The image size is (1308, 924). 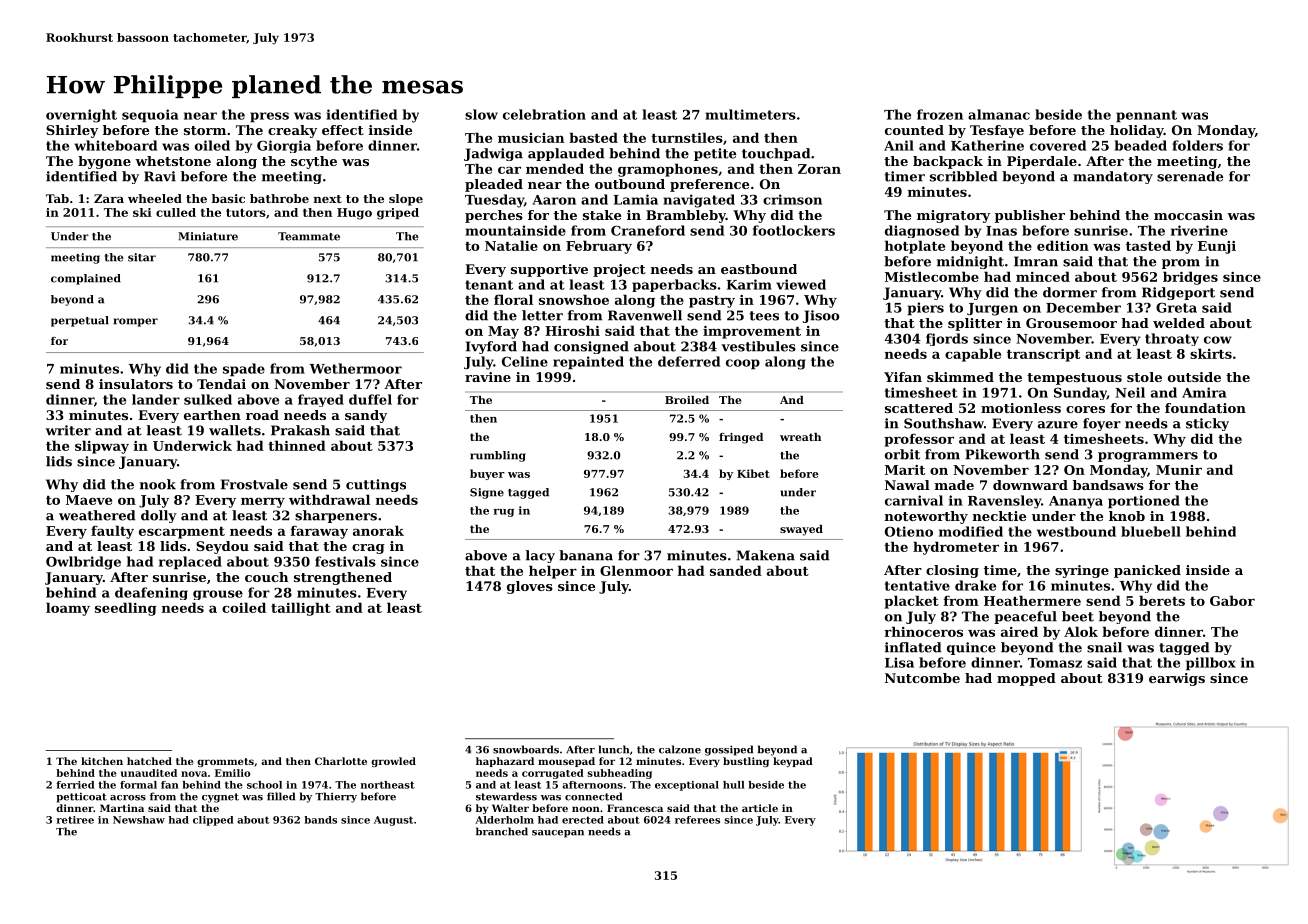 I want to click on cygnet, so click(x=220, y=798).
